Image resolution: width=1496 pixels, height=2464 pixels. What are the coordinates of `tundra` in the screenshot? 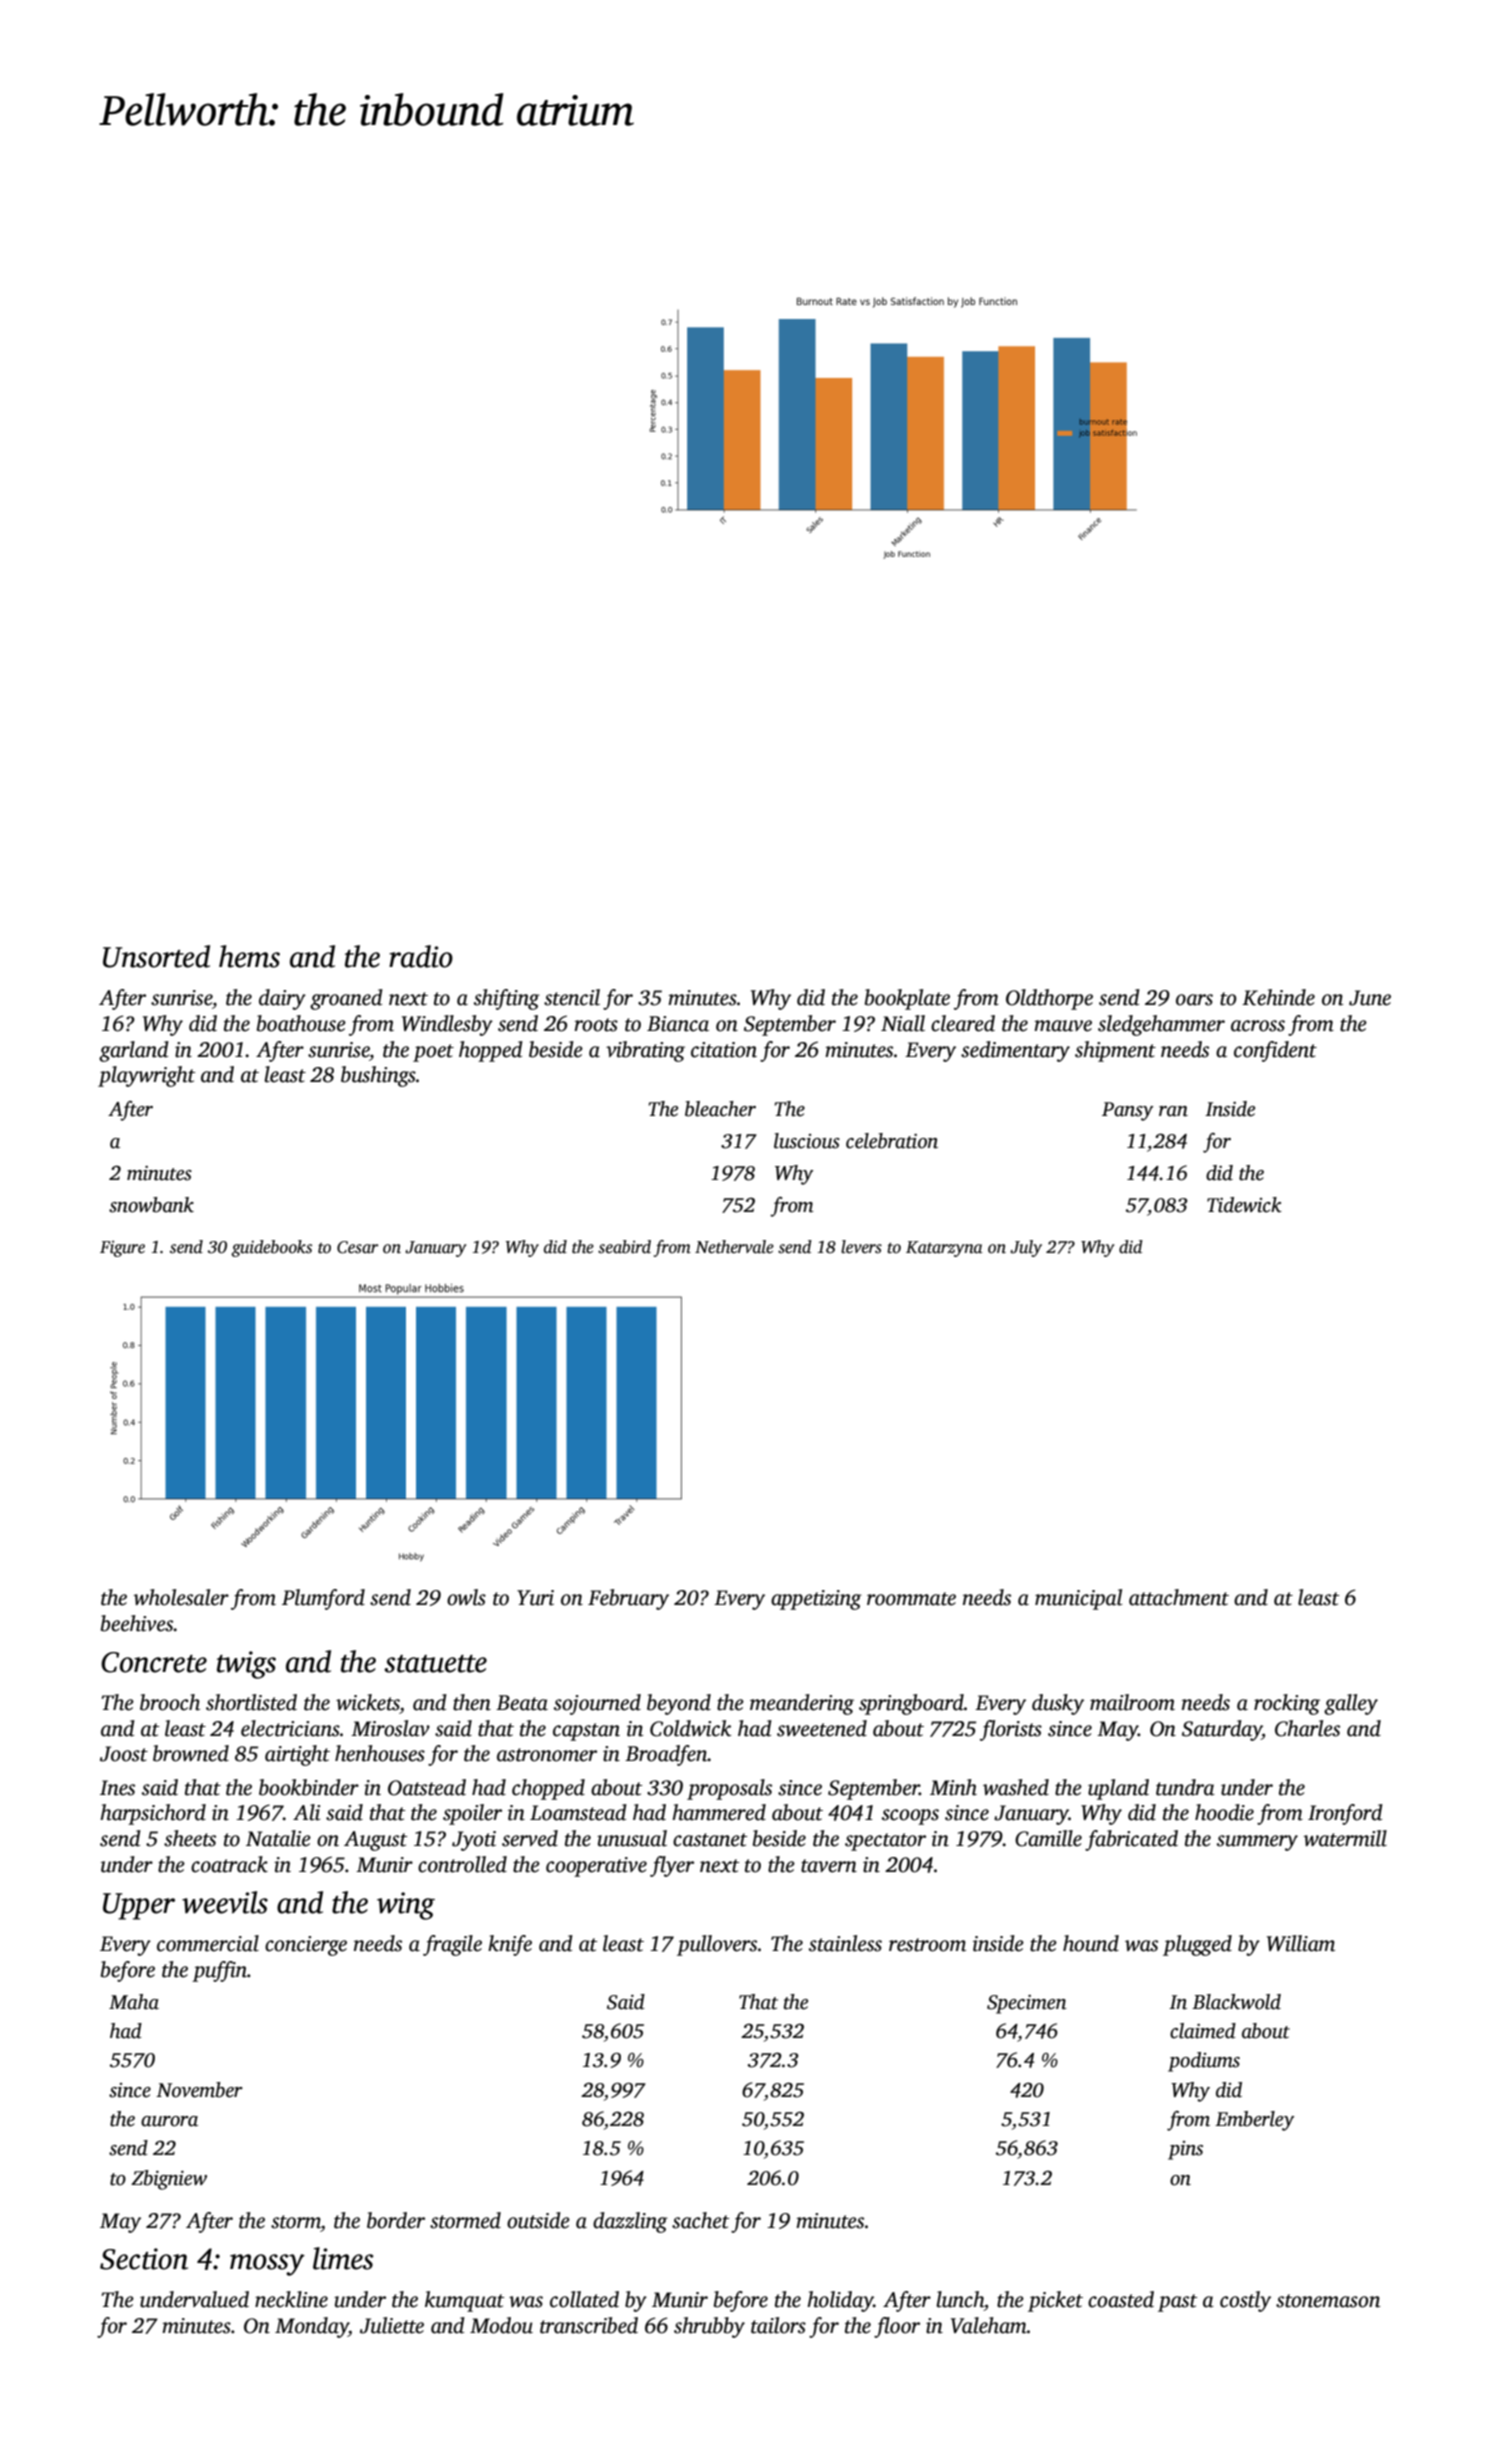 It's located at (1185, 1787).
